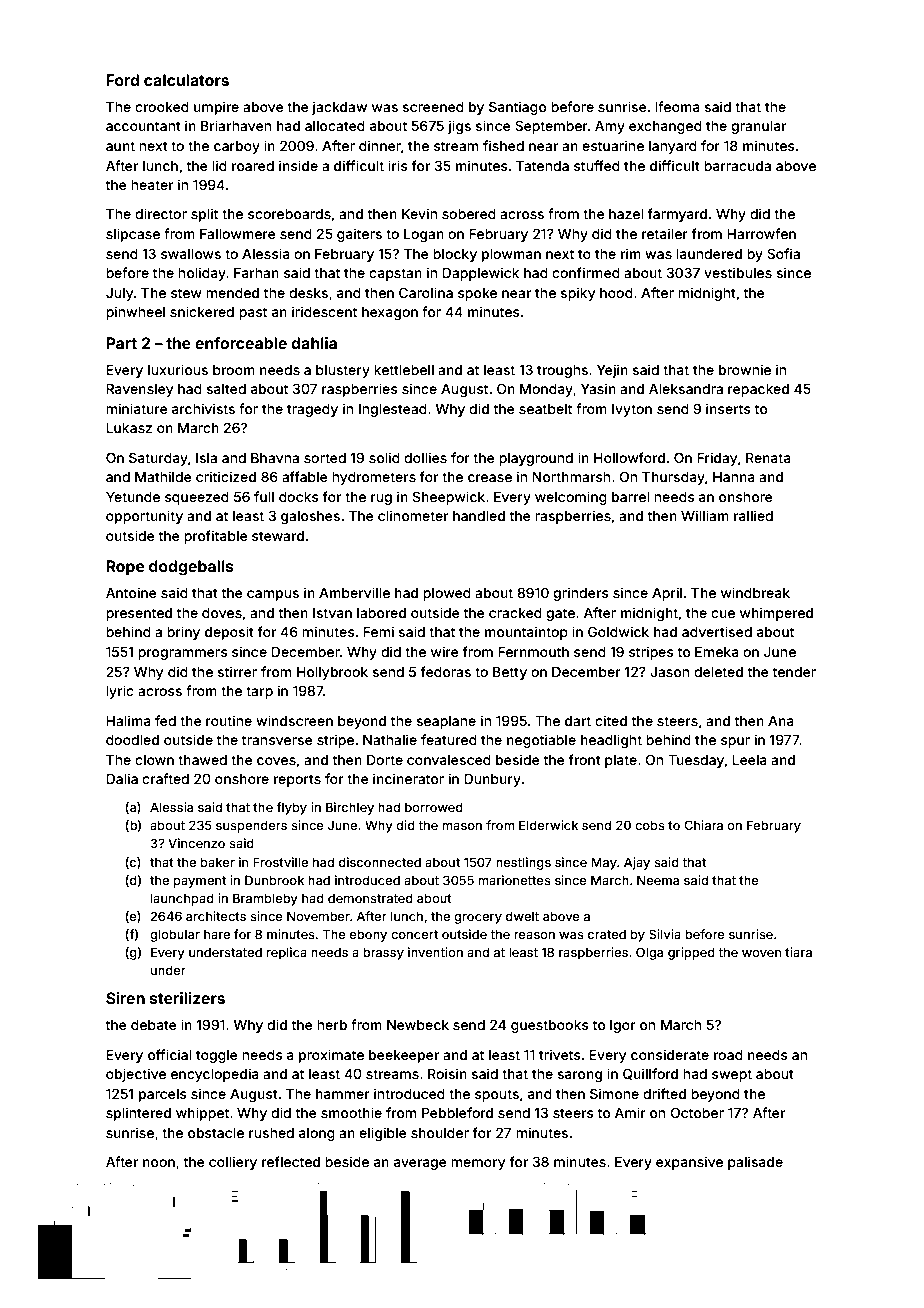 Image resolution: width=924 pixels, height=1308 pixels. Describe the element at coordinates (562, 371) in the document. I see `troughs` at that location.
